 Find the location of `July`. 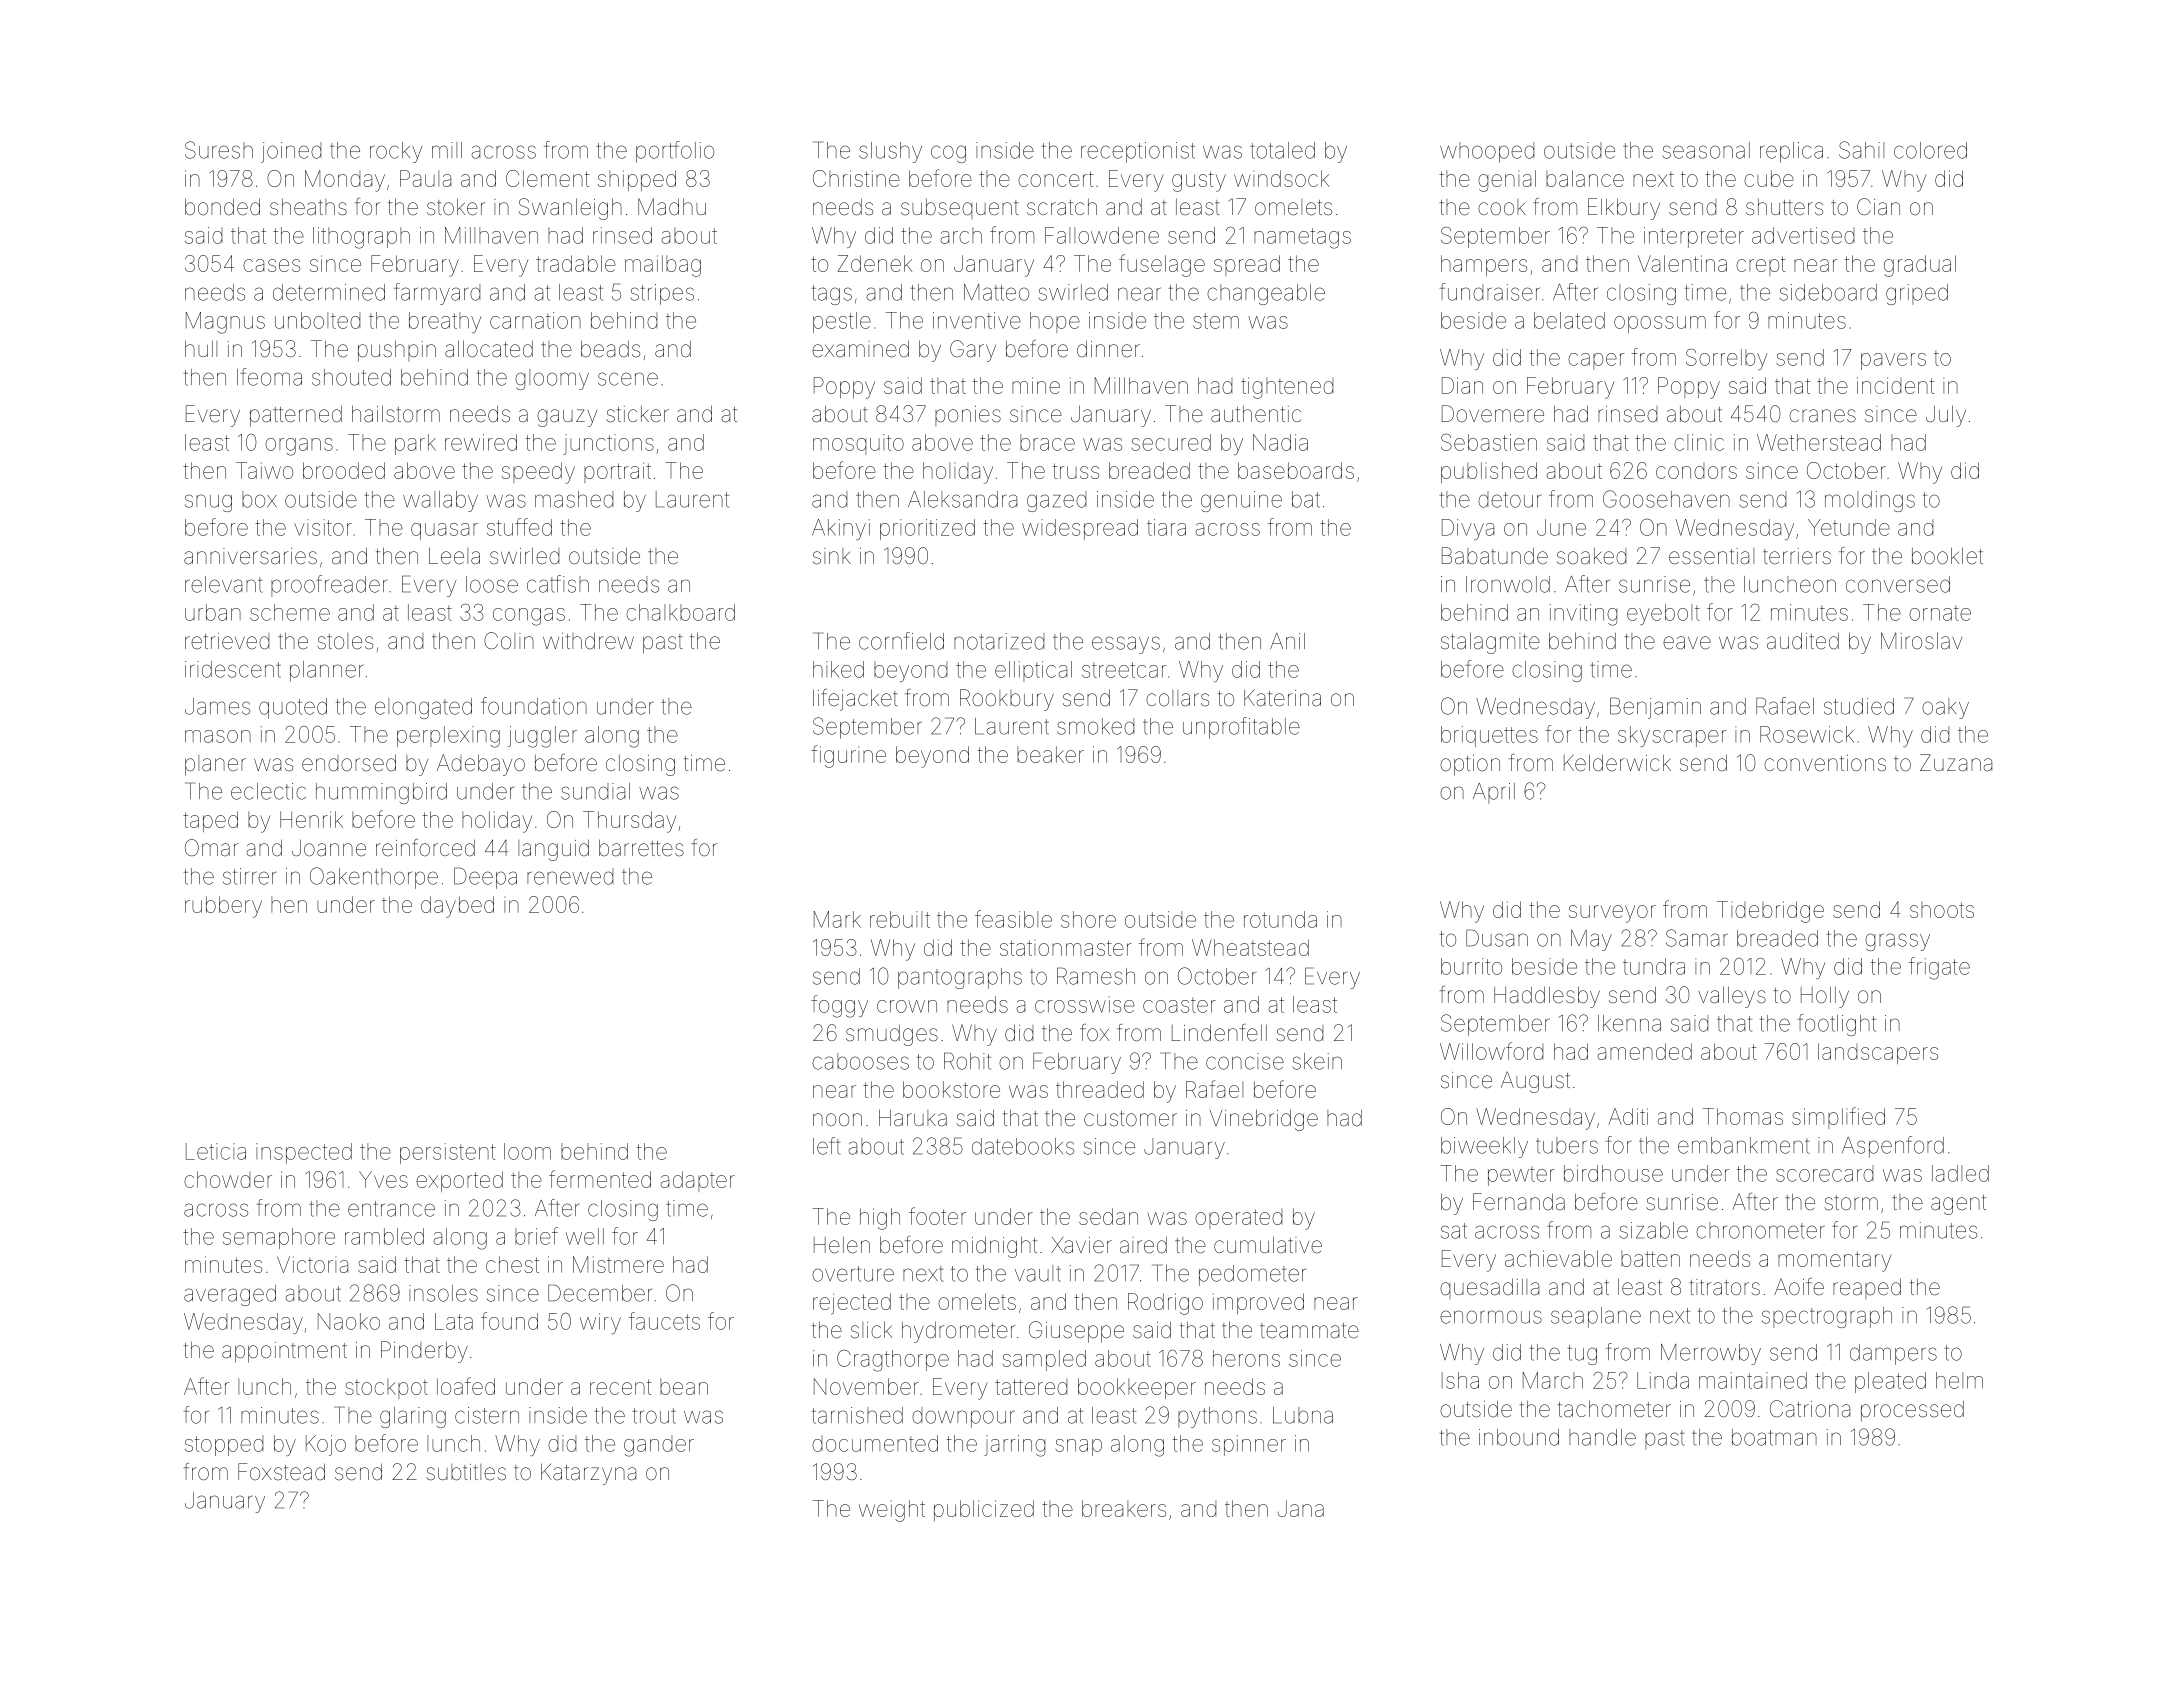

July is located at coordinates (1946, 416).
